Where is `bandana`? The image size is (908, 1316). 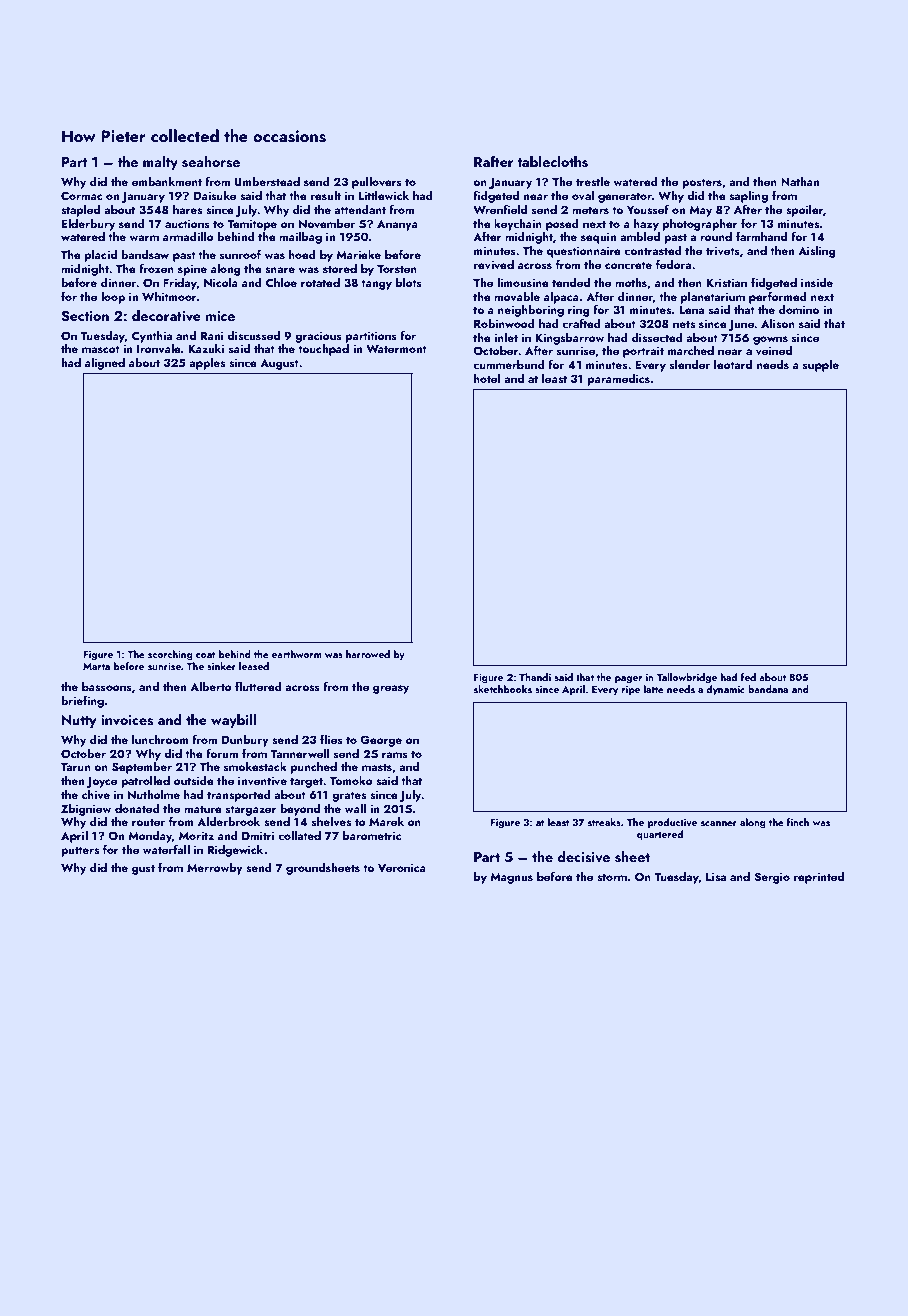
bandana is located at coordinates (768, 689).
